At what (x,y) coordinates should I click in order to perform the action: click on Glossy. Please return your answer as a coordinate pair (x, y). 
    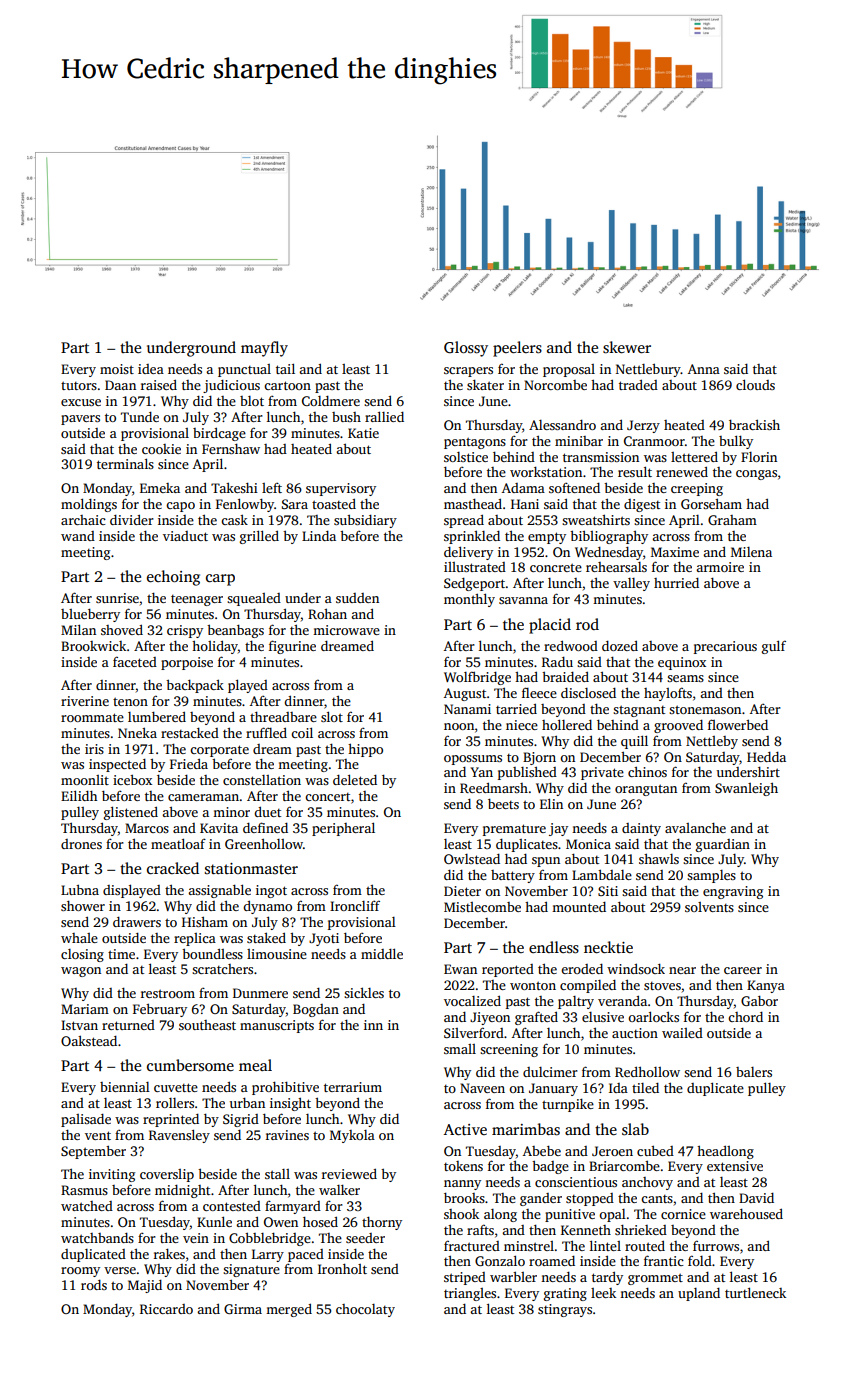
    Looking at the image, I should click on (466, 349).
